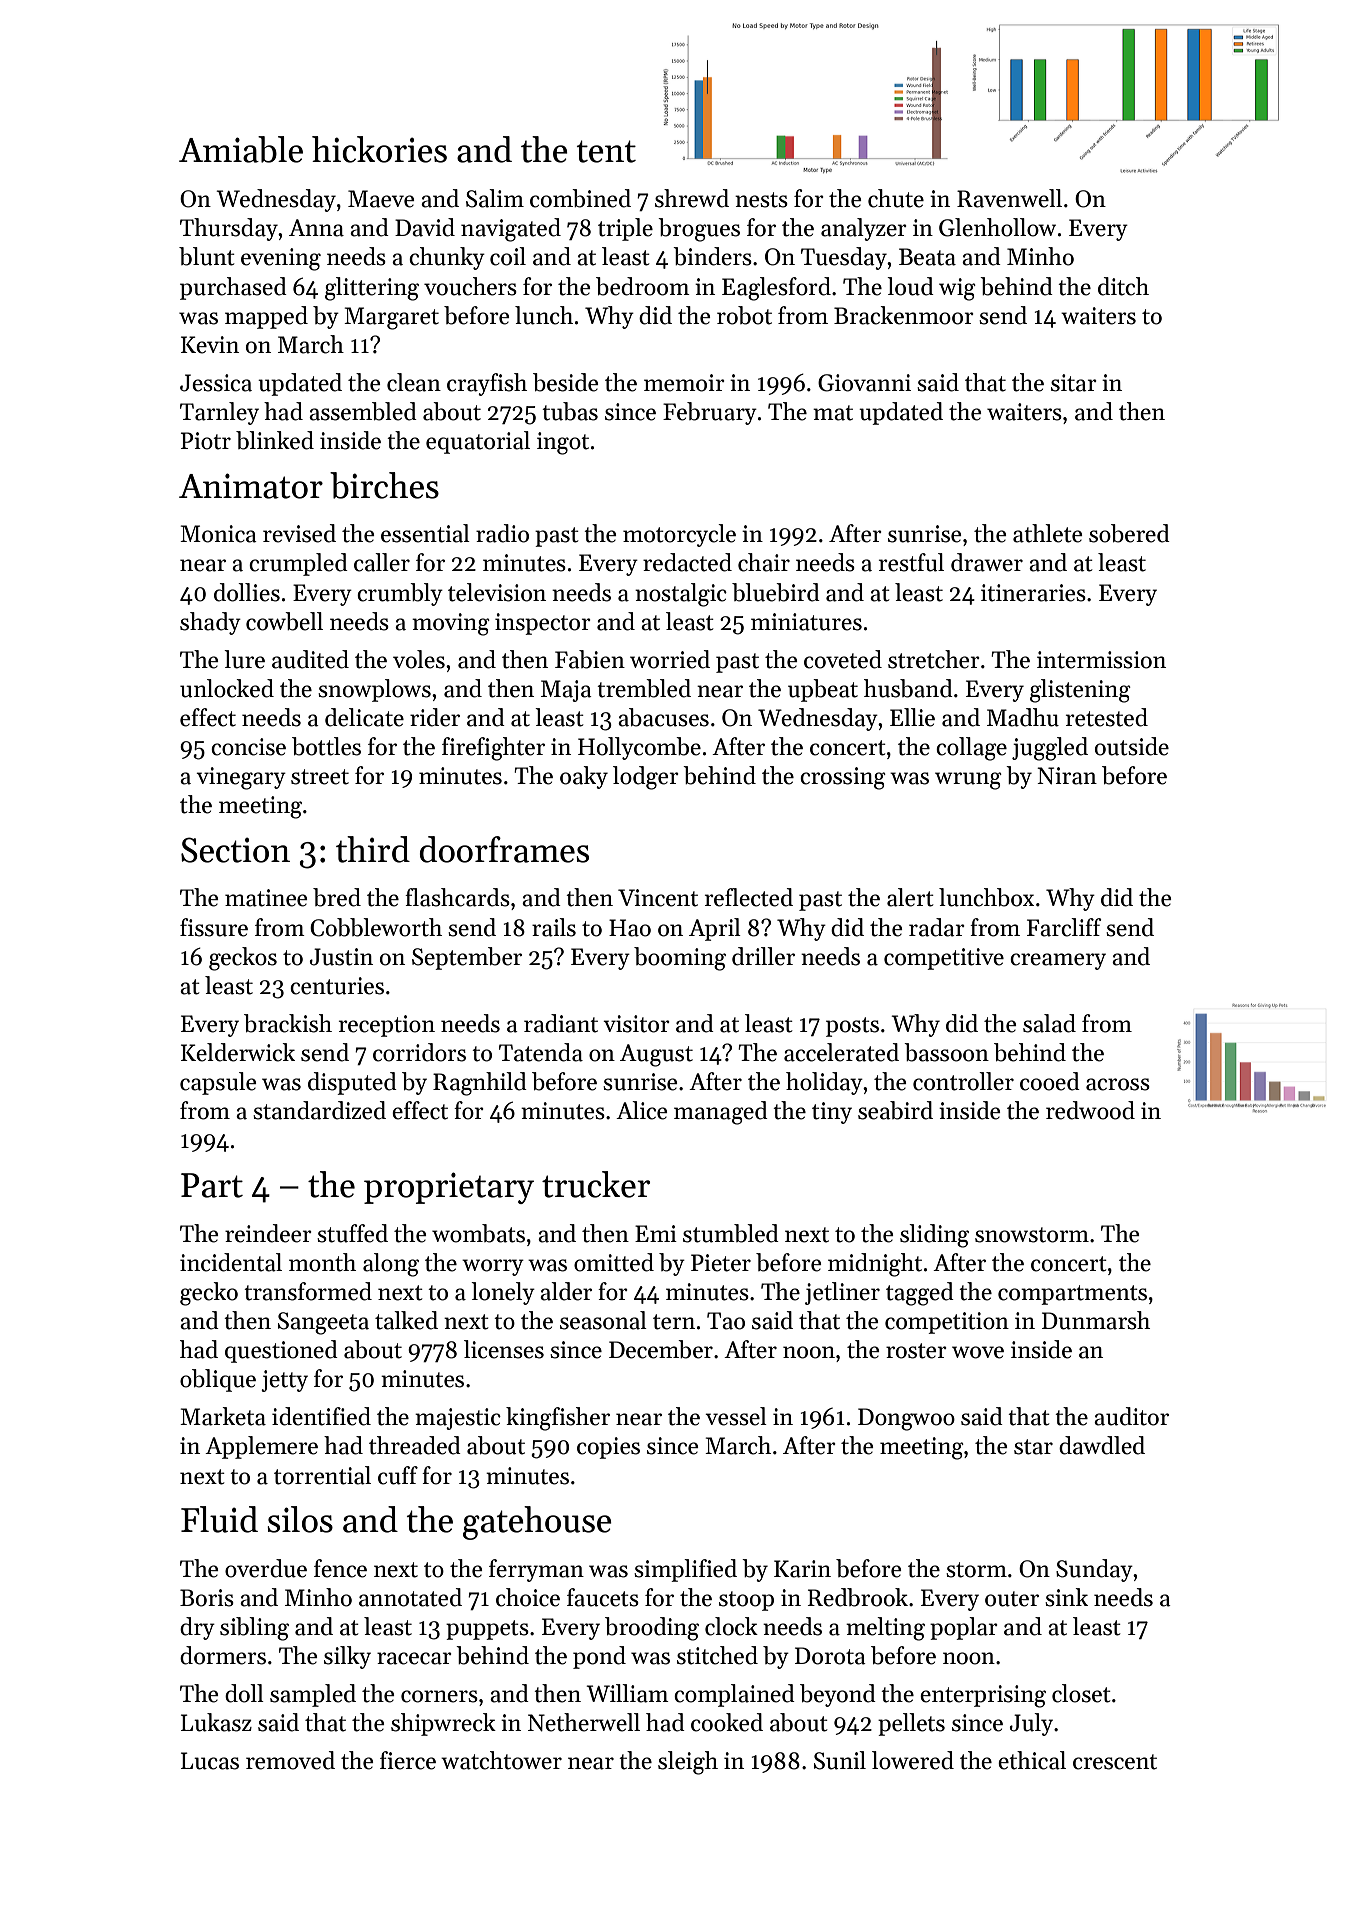  I want to click on outside, so click(1132, 746).
